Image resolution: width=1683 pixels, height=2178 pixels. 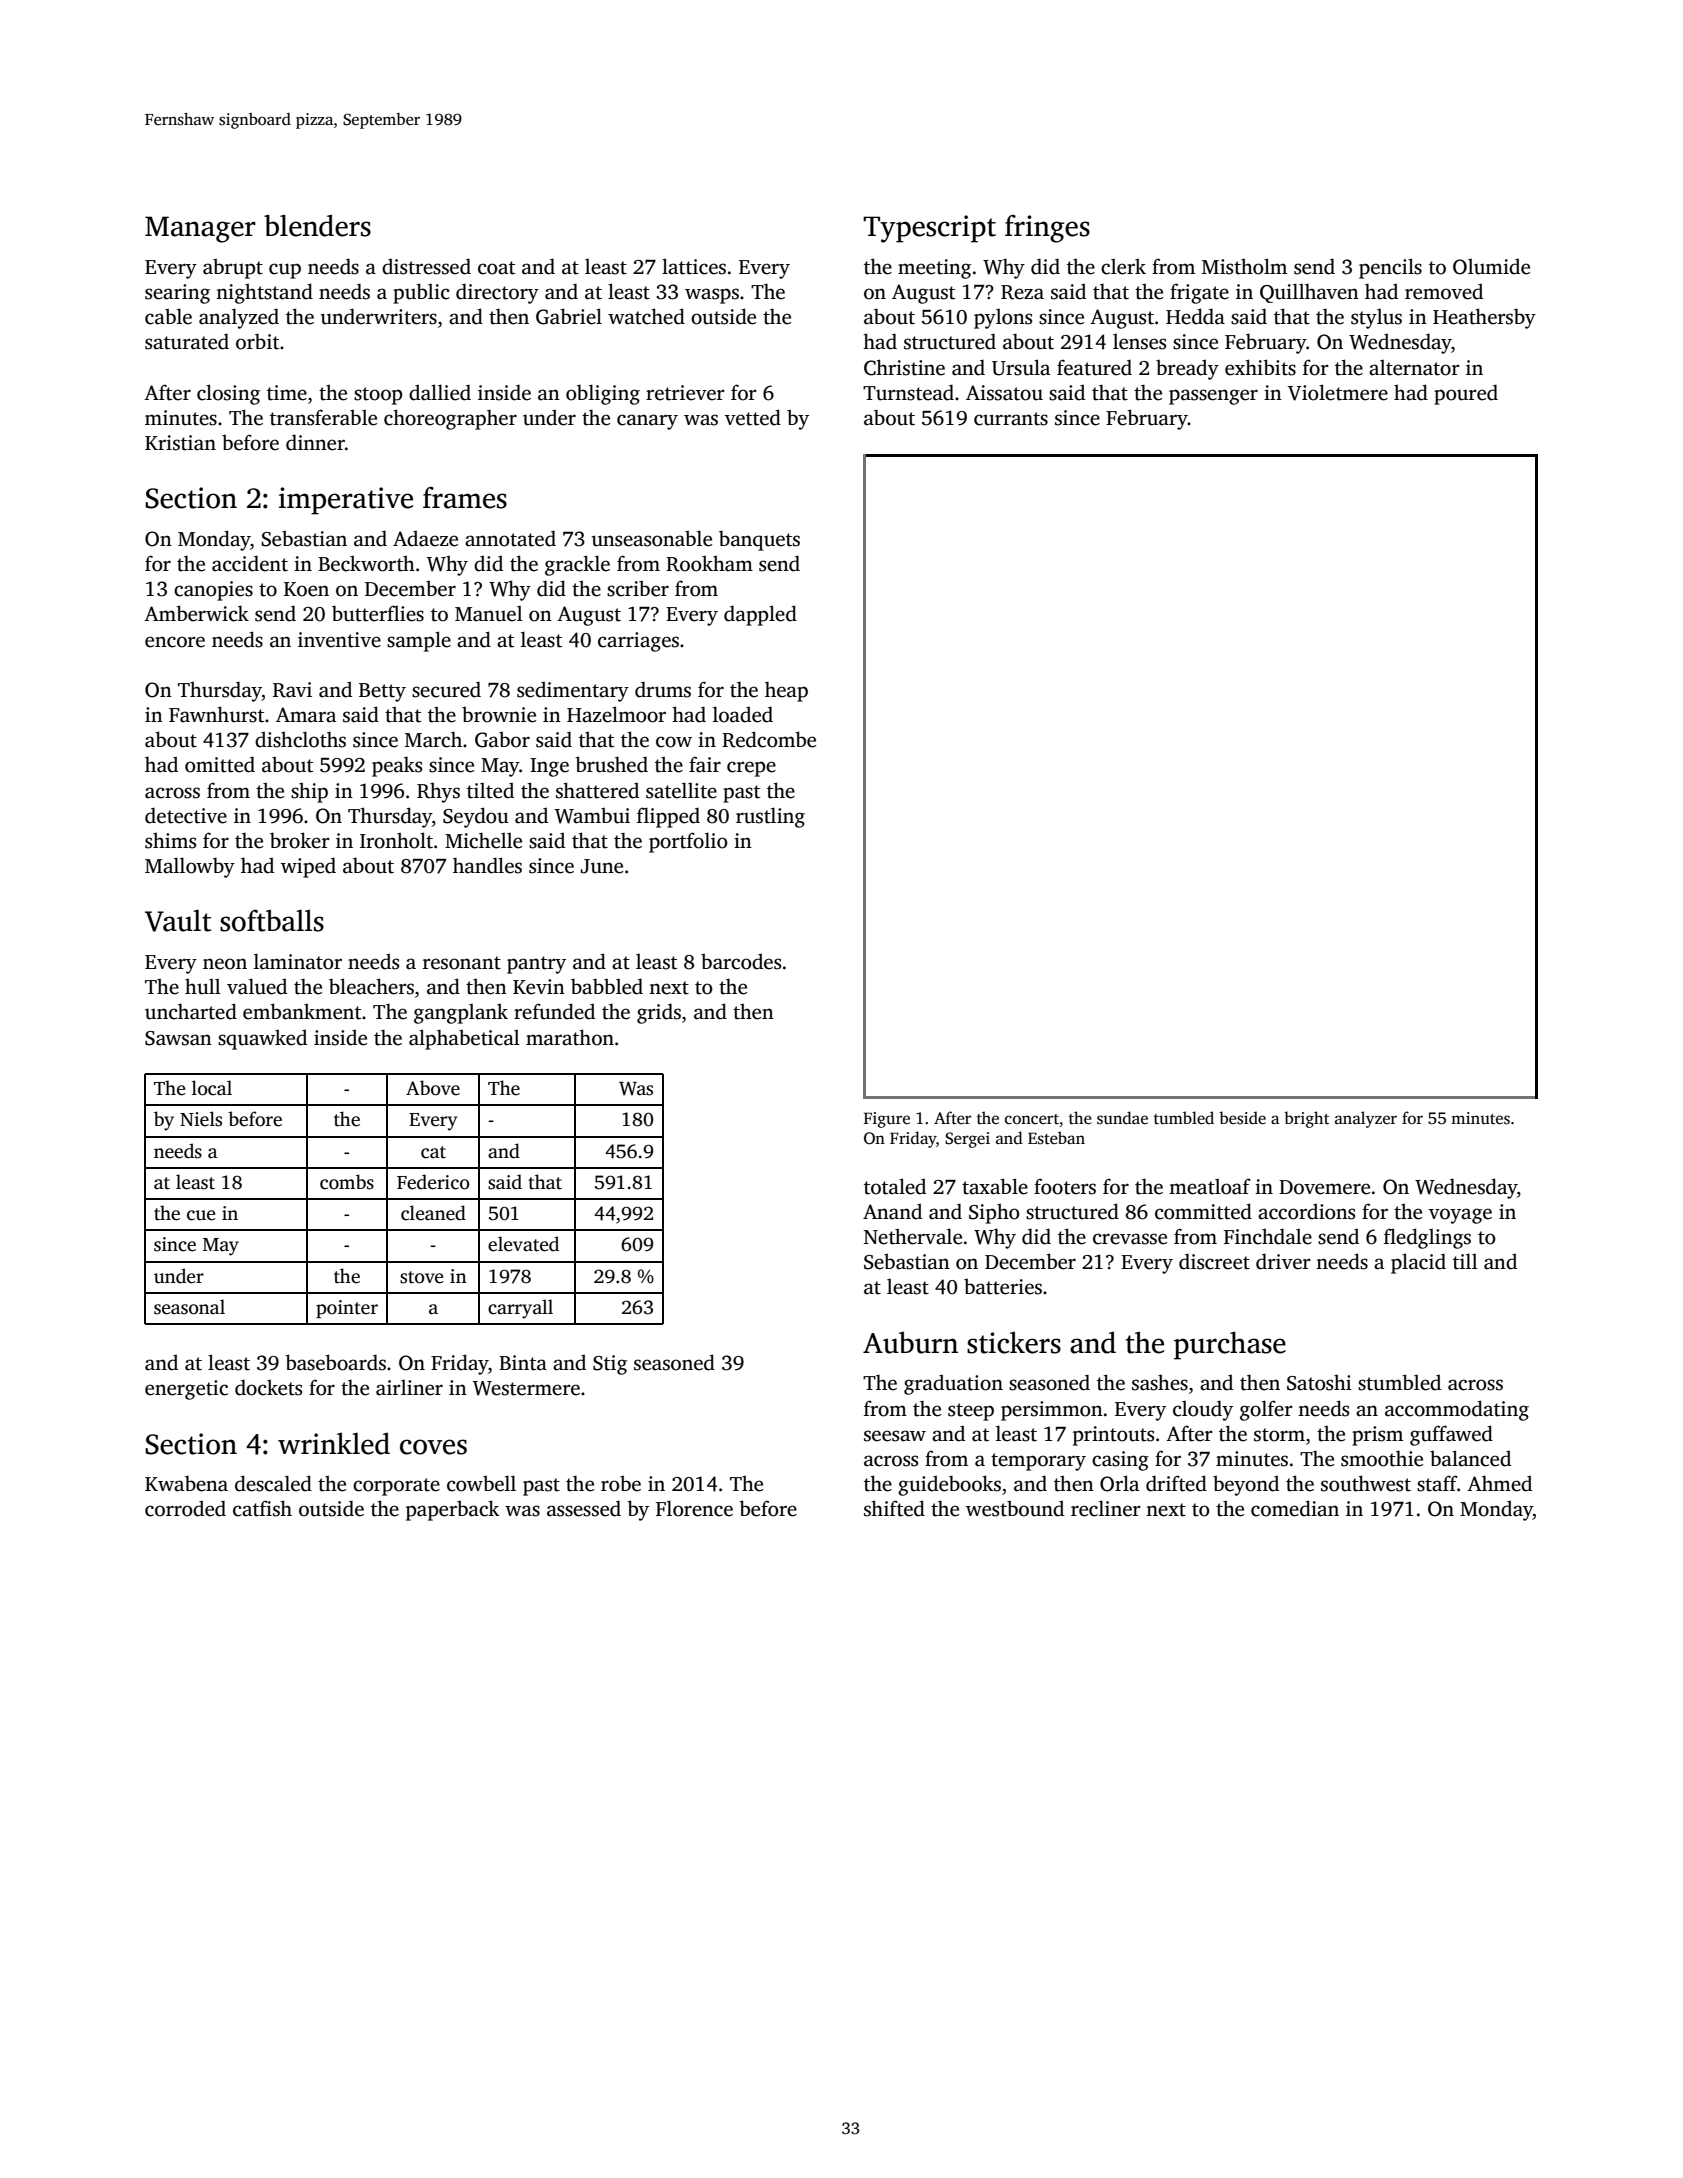 I want to click on corroded, so click(x=185, y=1508).
